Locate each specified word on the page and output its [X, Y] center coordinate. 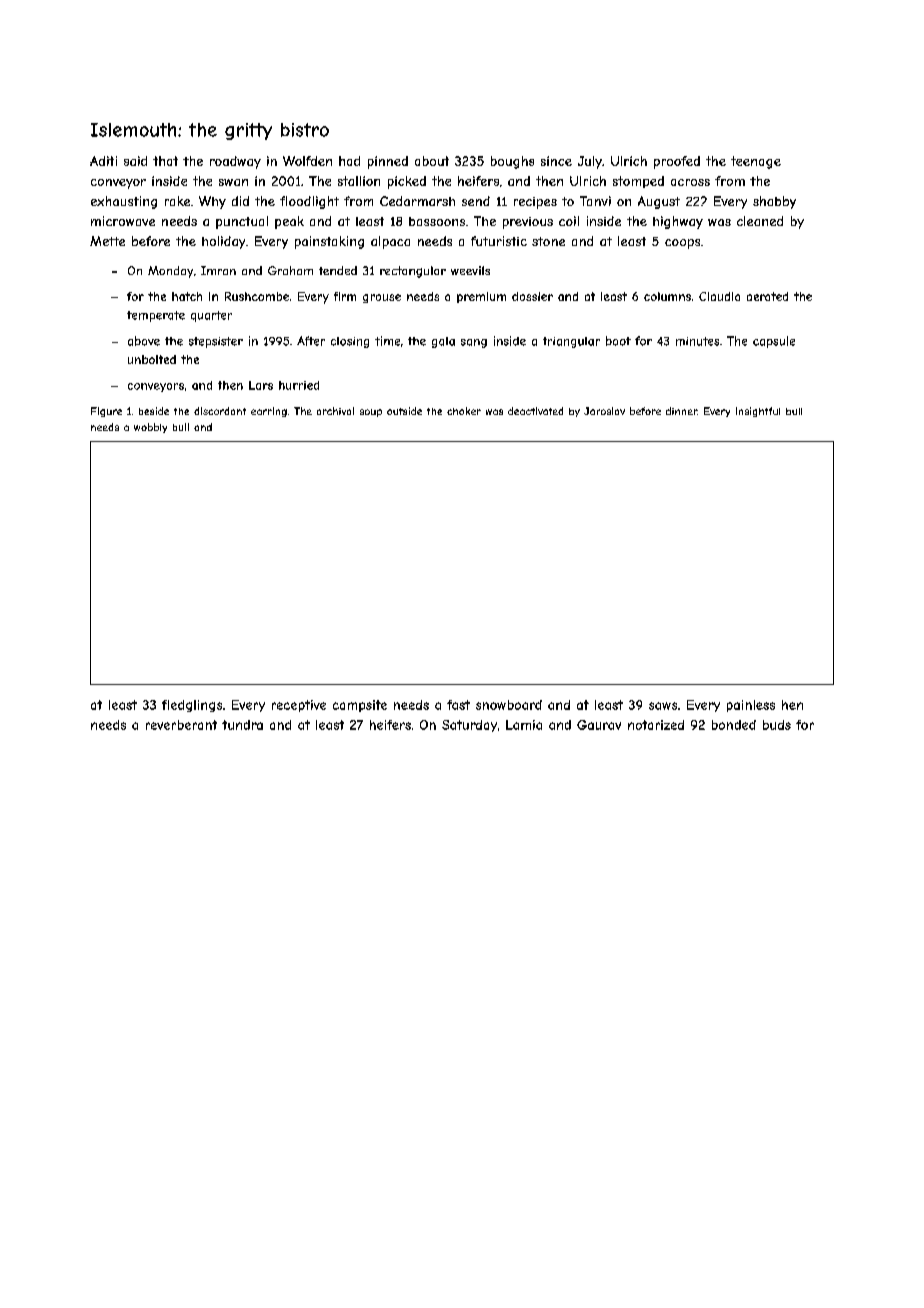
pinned [388, 162]
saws [663, 706]
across [690, 182]
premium [481, 297]
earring [269, 412]
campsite [360, 706]
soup [371, 413]
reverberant [181, 725]
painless [751, 706]
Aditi [103, 161]
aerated [767, 296]
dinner [681, 411]
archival [335, 411]
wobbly [150, 428]
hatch [187, 296]
